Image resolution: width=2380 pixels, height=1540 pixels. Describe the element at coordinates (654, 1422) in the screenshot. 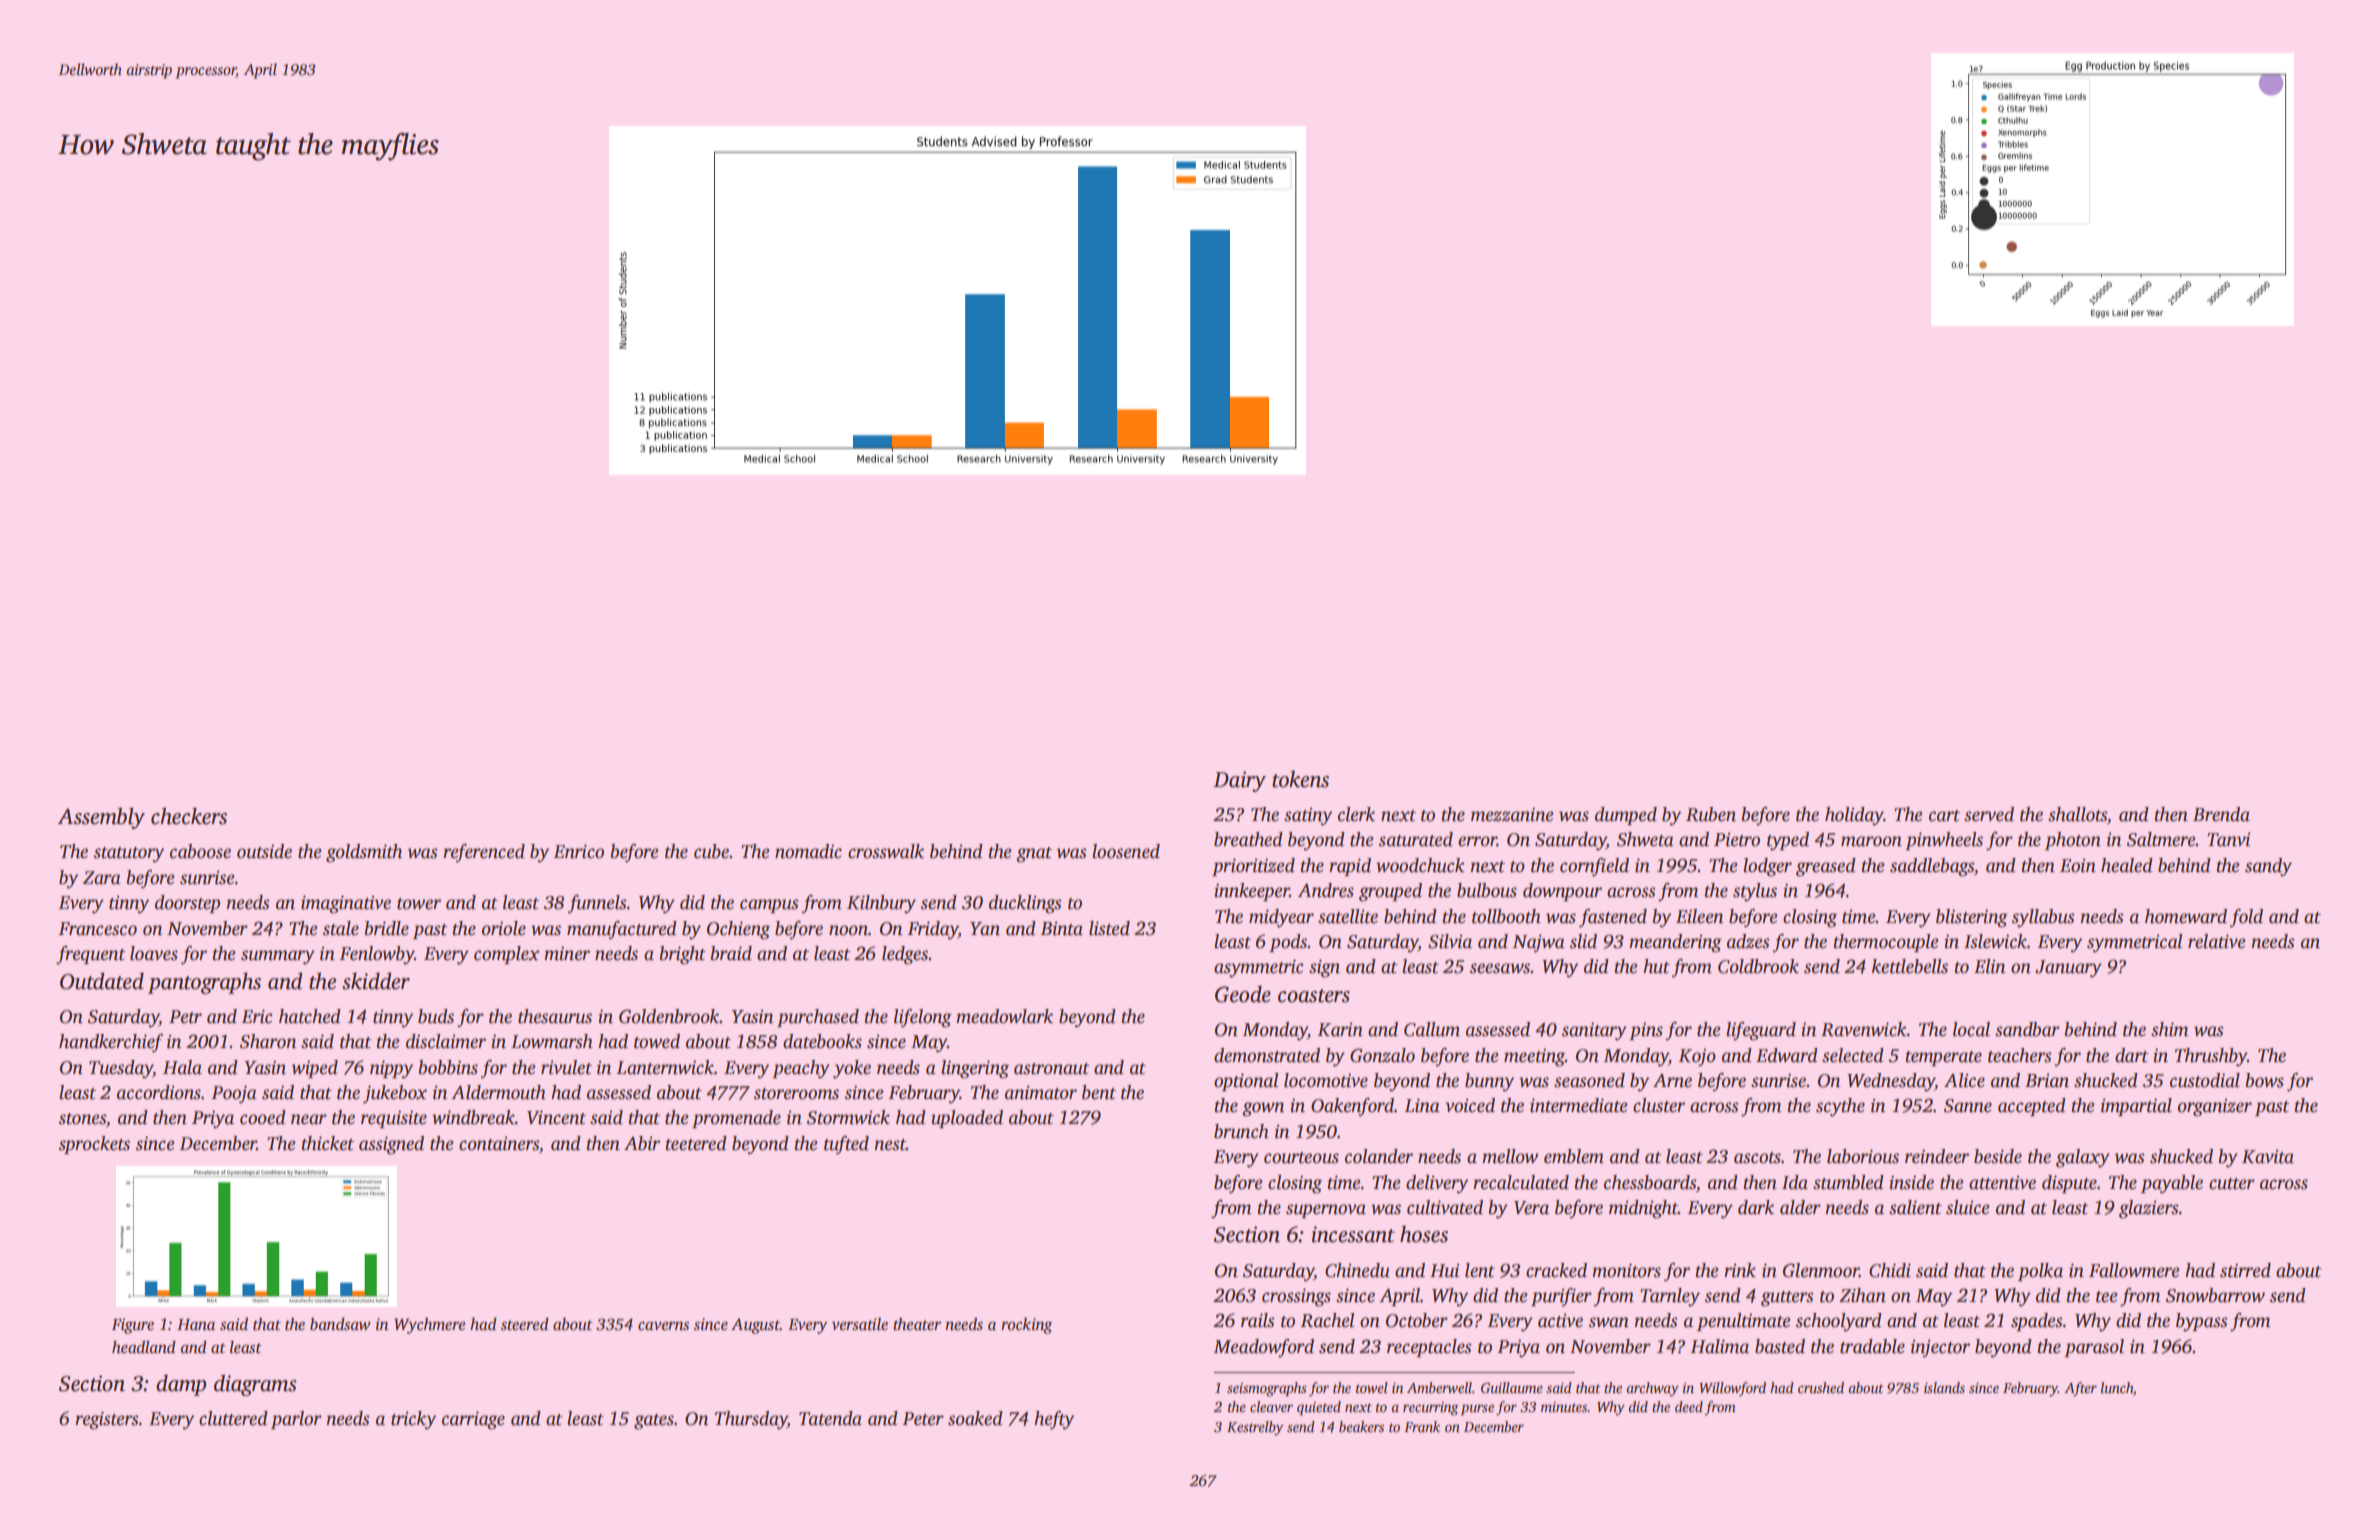

I see `gates` at that location.
